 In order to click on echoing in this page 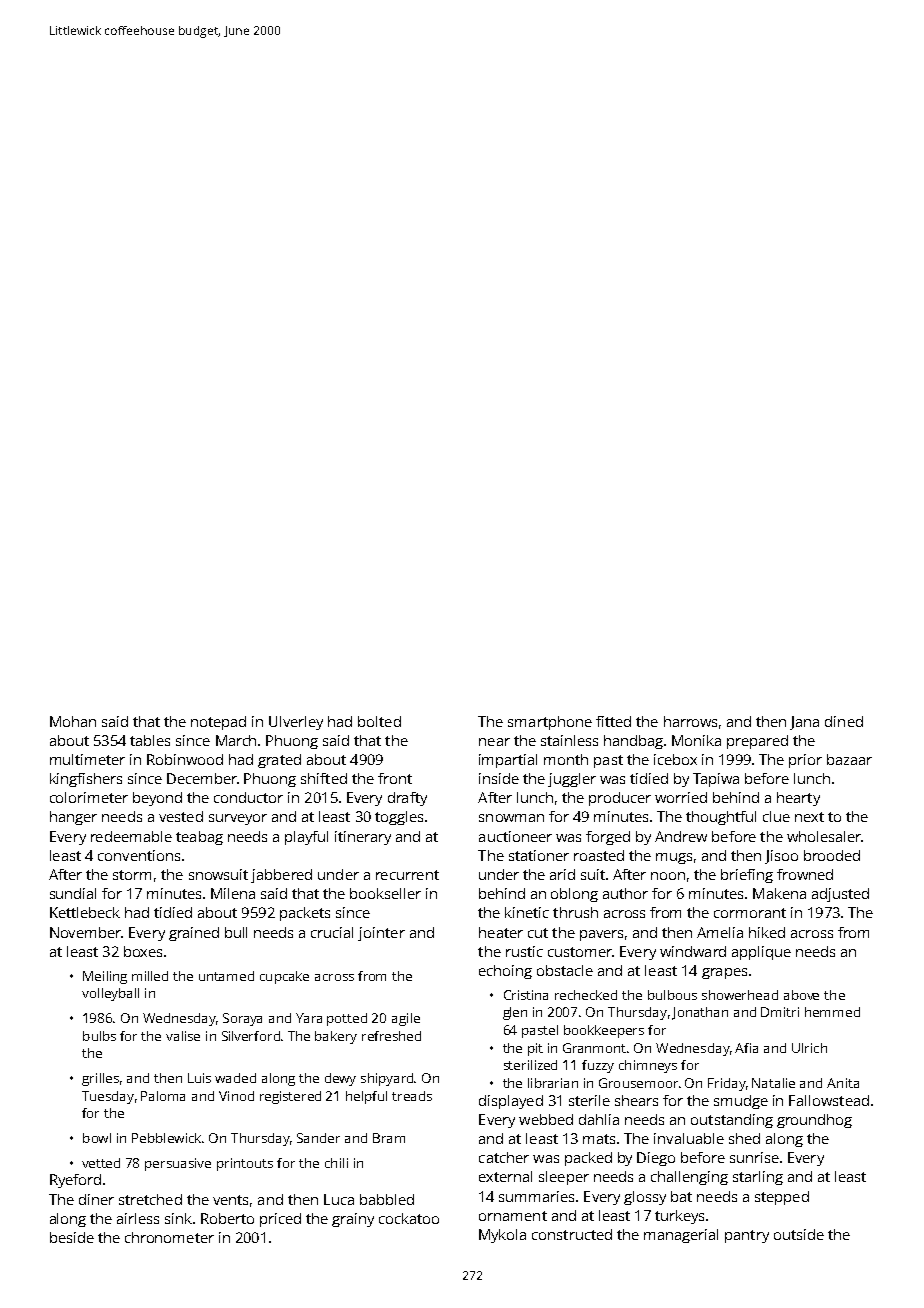, I will do `click(505, 972)`.
